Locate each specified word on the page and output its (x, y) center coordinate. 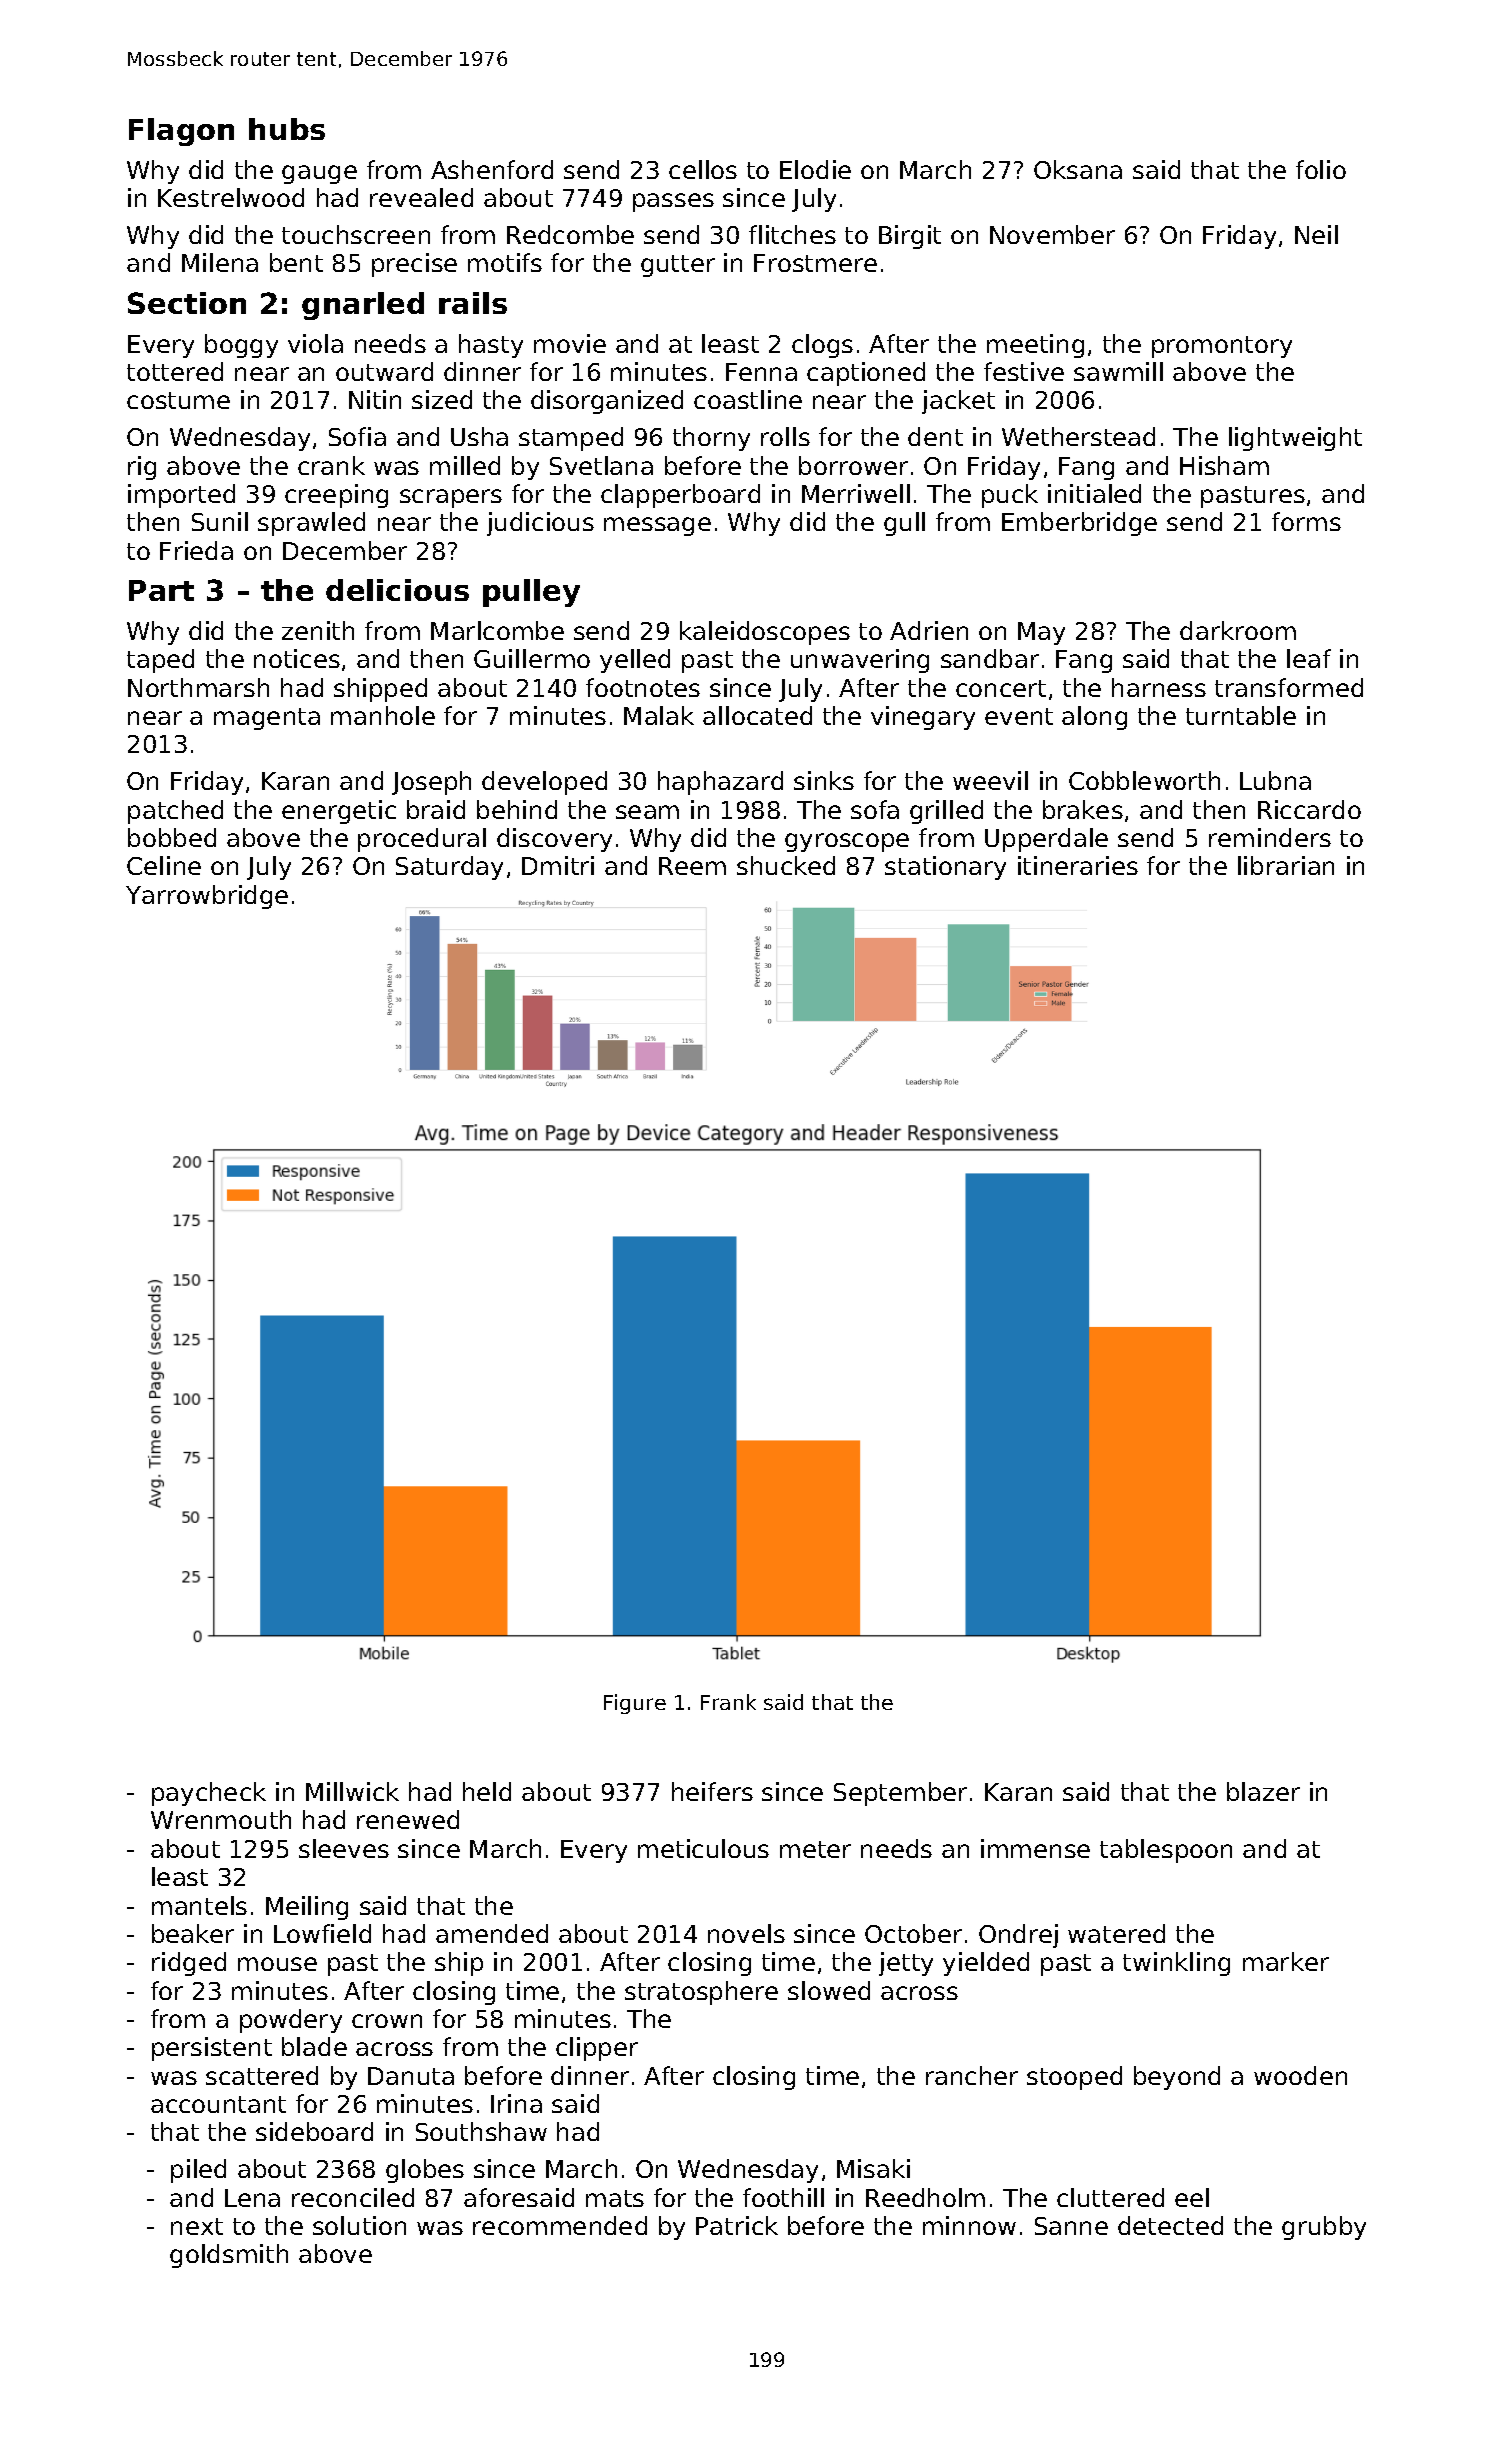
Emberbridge (1079, 524)
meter (815, 1849)
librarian (1286, 865)
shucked (786, 865)
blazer (1263, 1791)
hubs (287, 129)
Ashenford (492, 169)
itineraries (1078, 865)
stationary (945, 868)
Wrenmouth (221, 1819)
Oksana (1078, 169)
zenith (318, 630)
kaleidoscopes (765, 633)
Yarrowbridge (207, 897)
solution (359, 2225)
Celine (164, 865)
